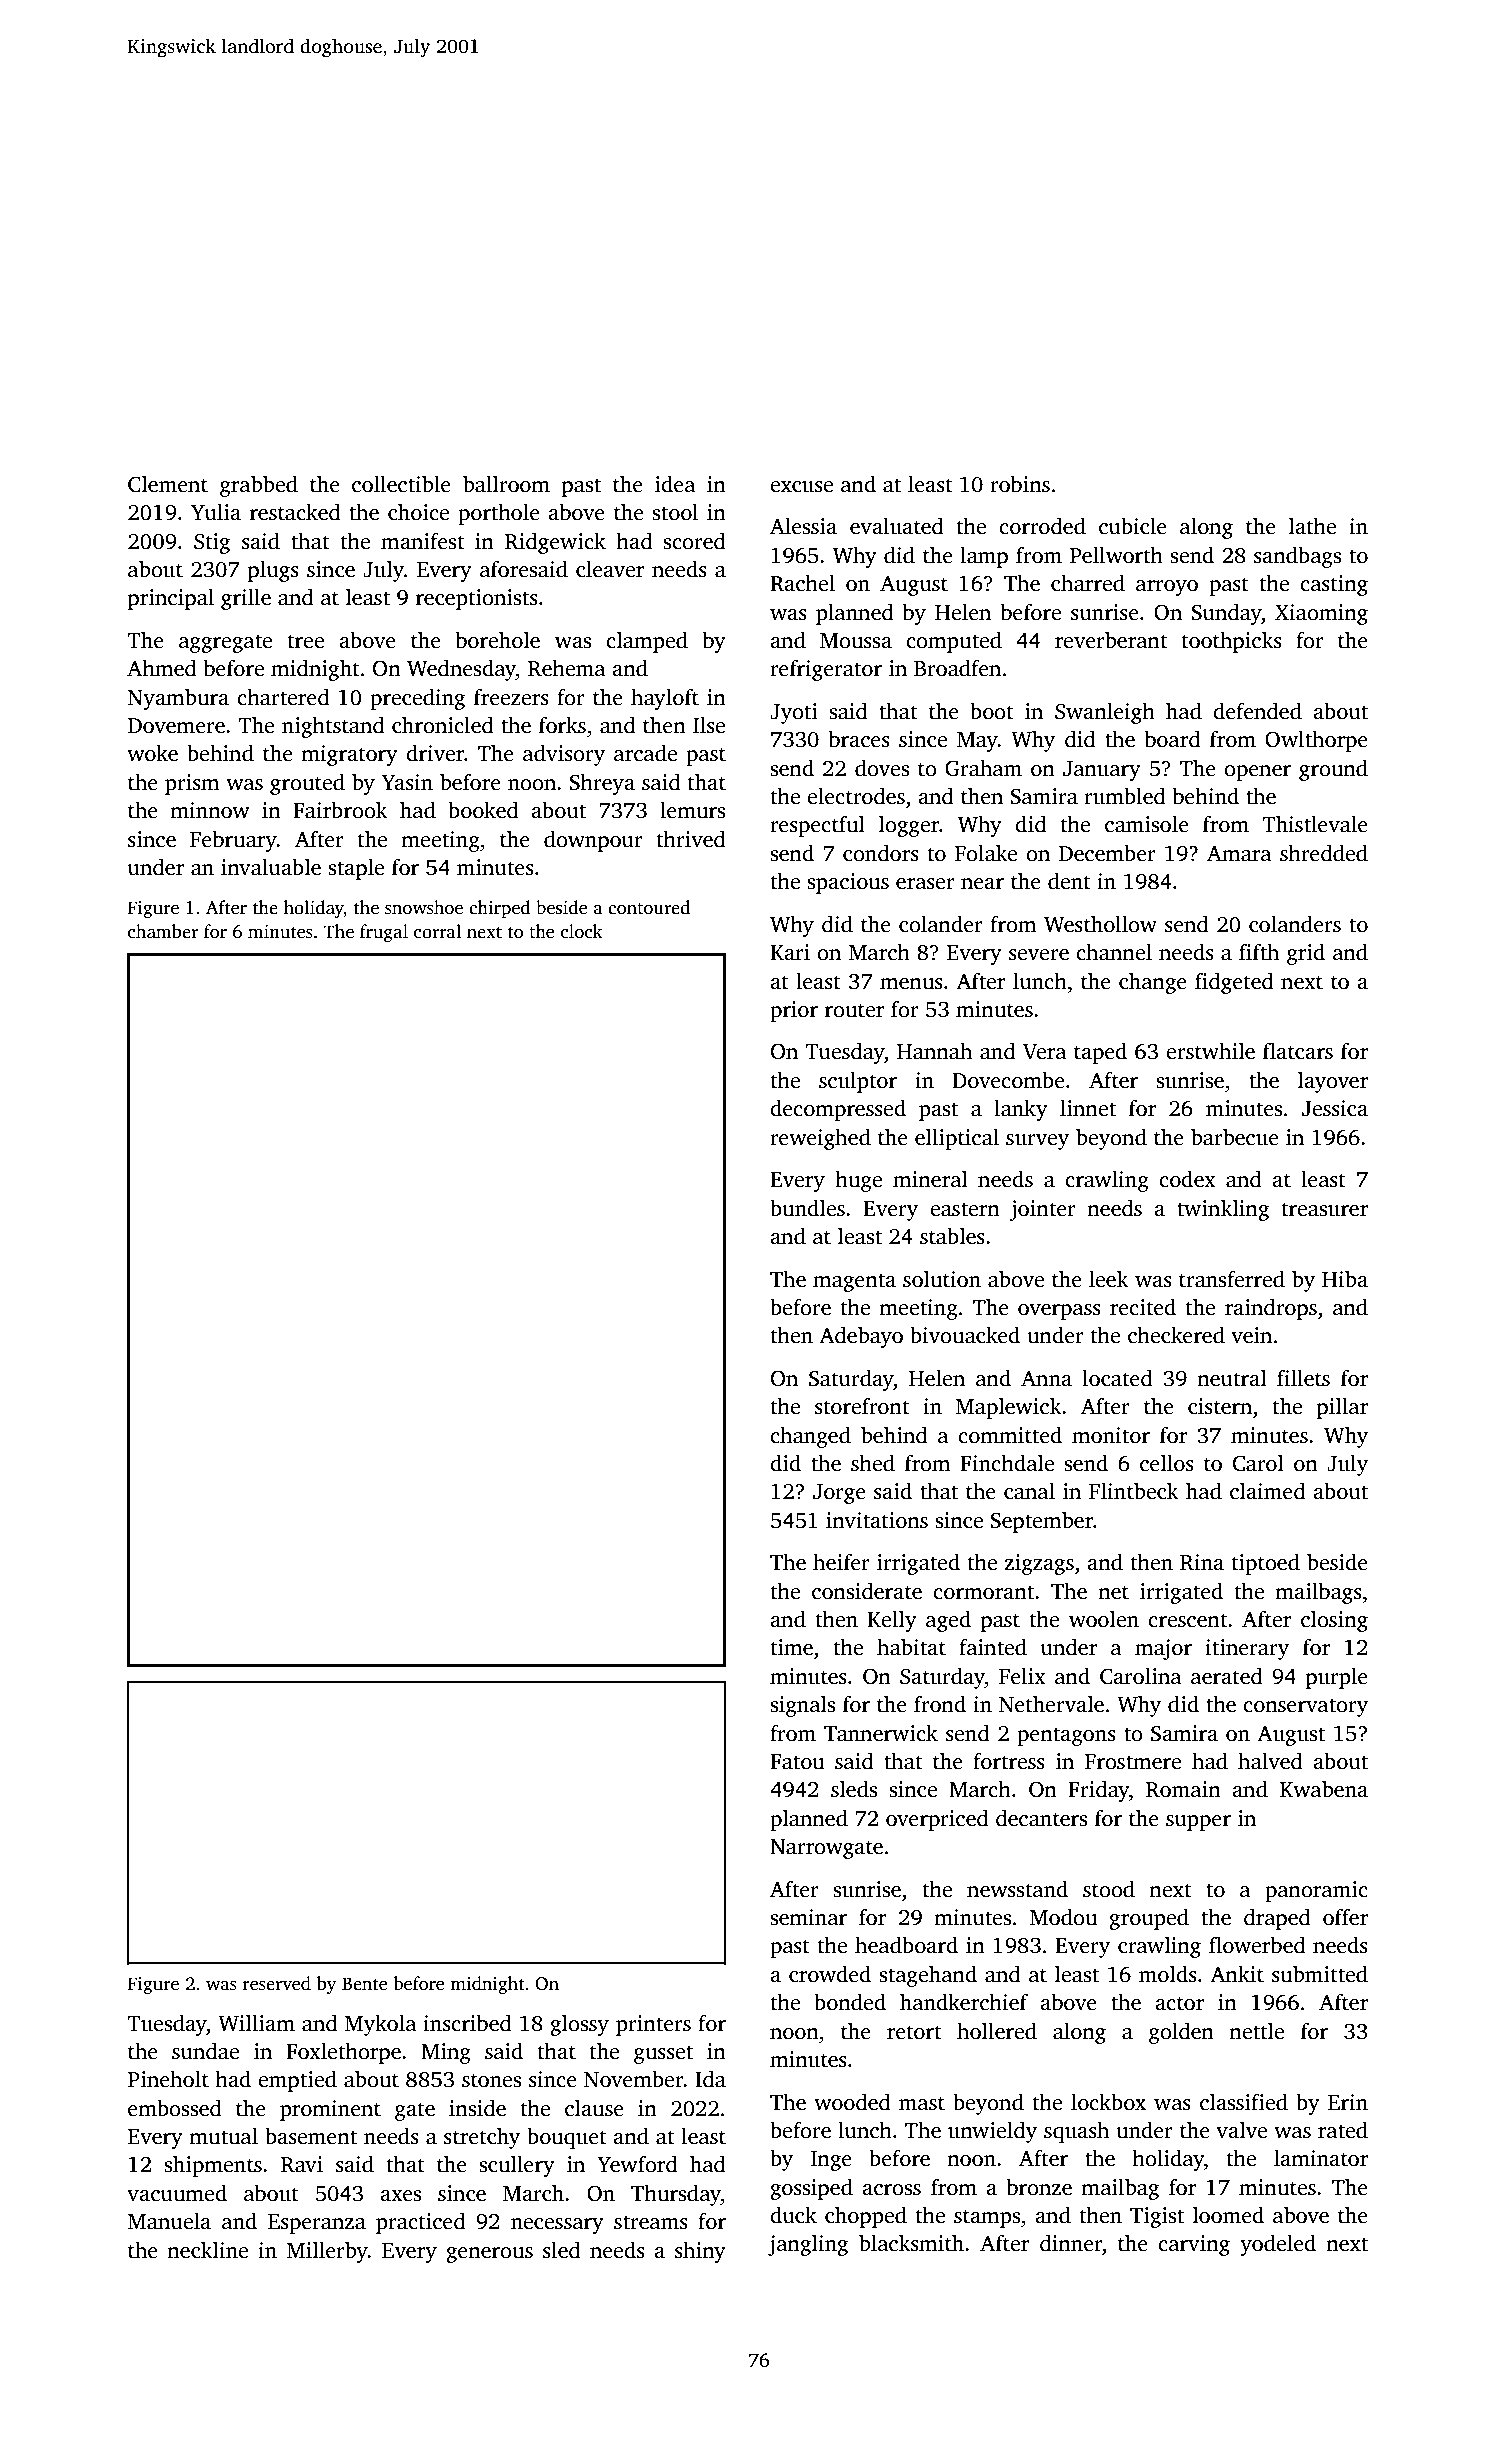  Describe the element at coordinates (163, 931) in the screenshot. I see `chamber` at that location.
